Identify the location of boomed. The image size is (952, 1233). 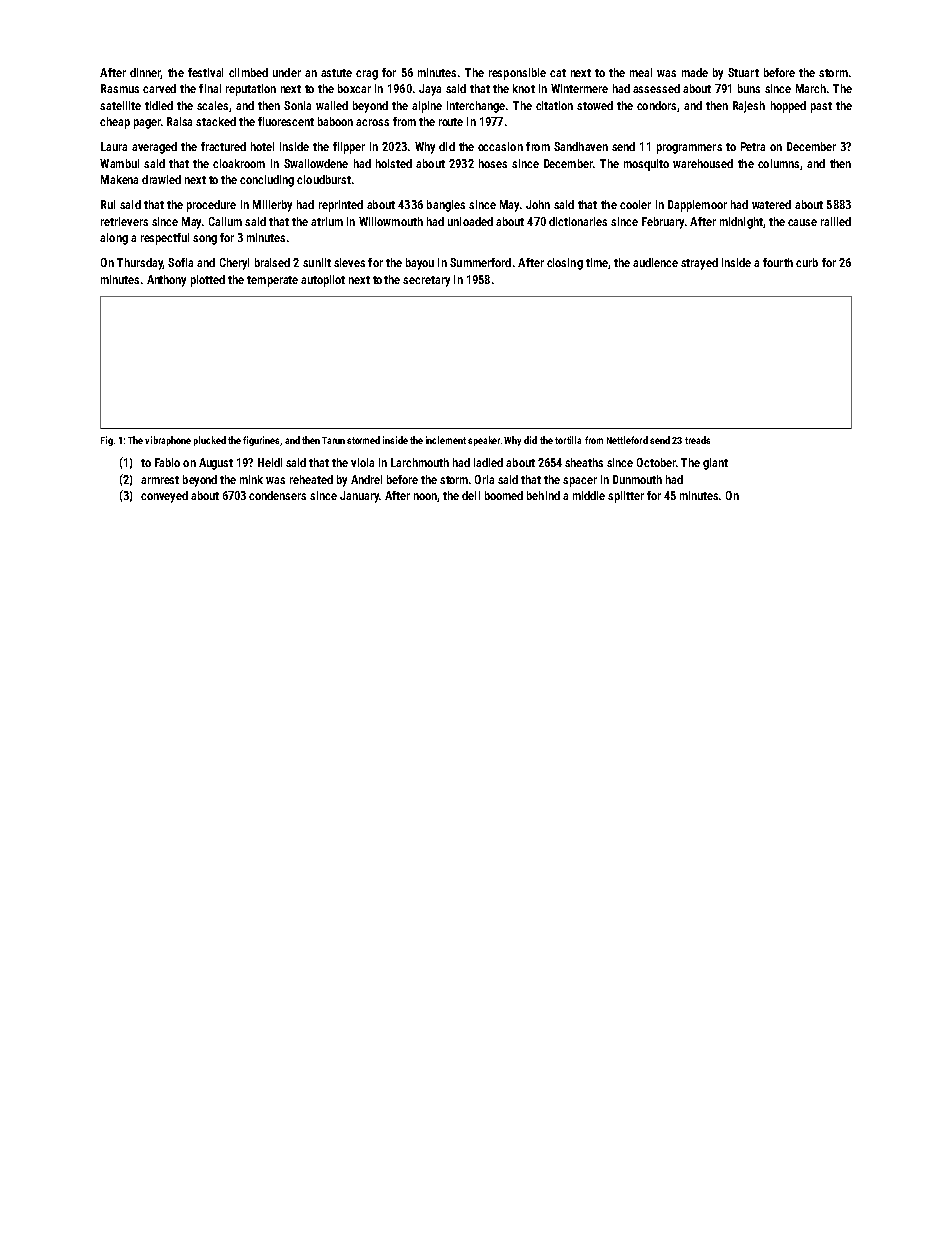
(504, 495).
